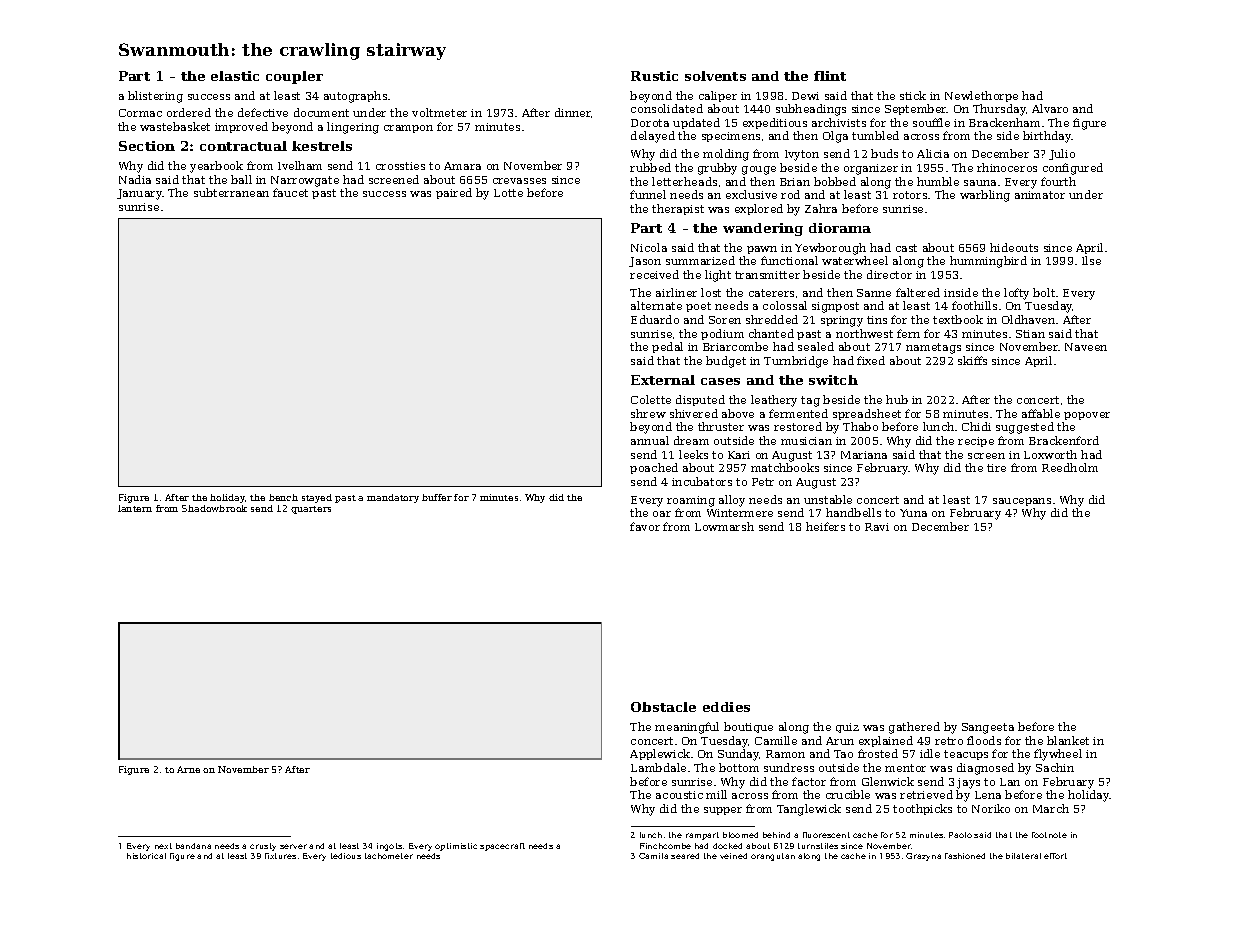  I want to click on ordered, so click(189, 112).
